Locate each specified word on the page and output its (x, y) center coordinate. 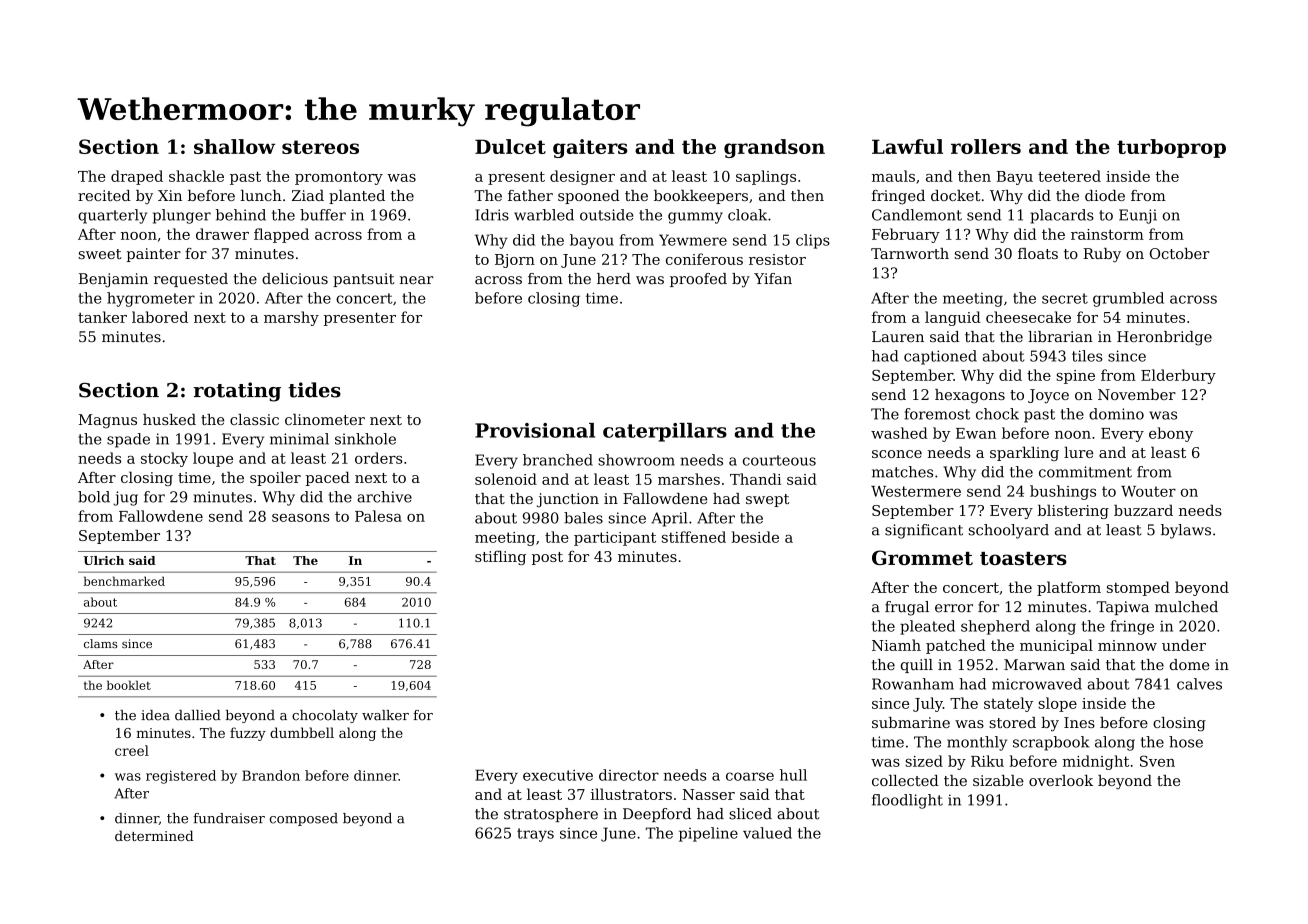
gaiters (590, 148)
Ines (1079, 722)
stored (1012, 722)
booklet (129, 685)
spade (128, 440)
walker (385, 715)
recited (104, 195)
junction (568, 500)
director (629, 775)
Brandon (271, 775)
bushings (1063, 492)
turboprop (1171, 148)
